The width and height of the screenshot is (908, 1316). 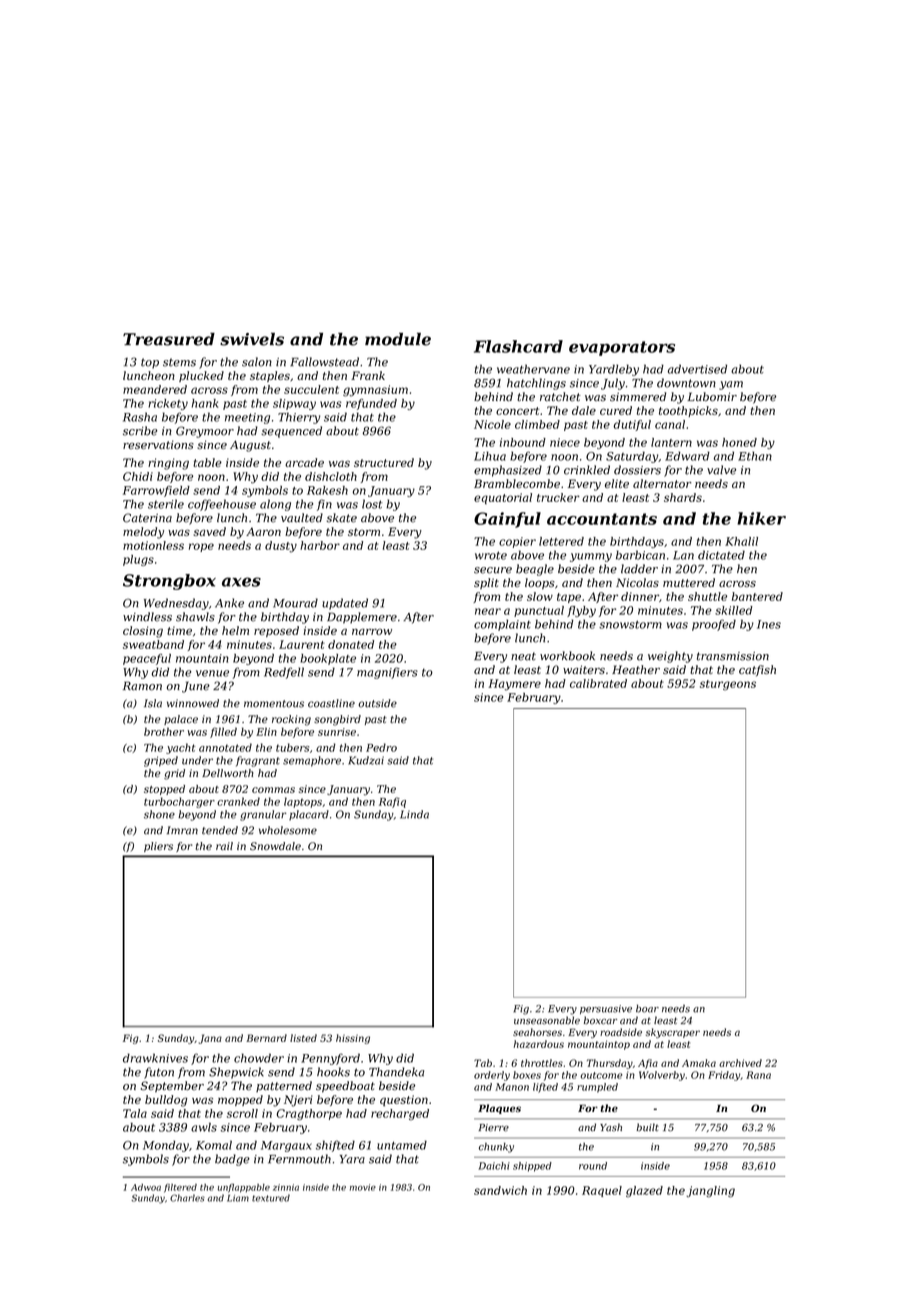 I want to click on advertised, so click(x=697, y=369).
